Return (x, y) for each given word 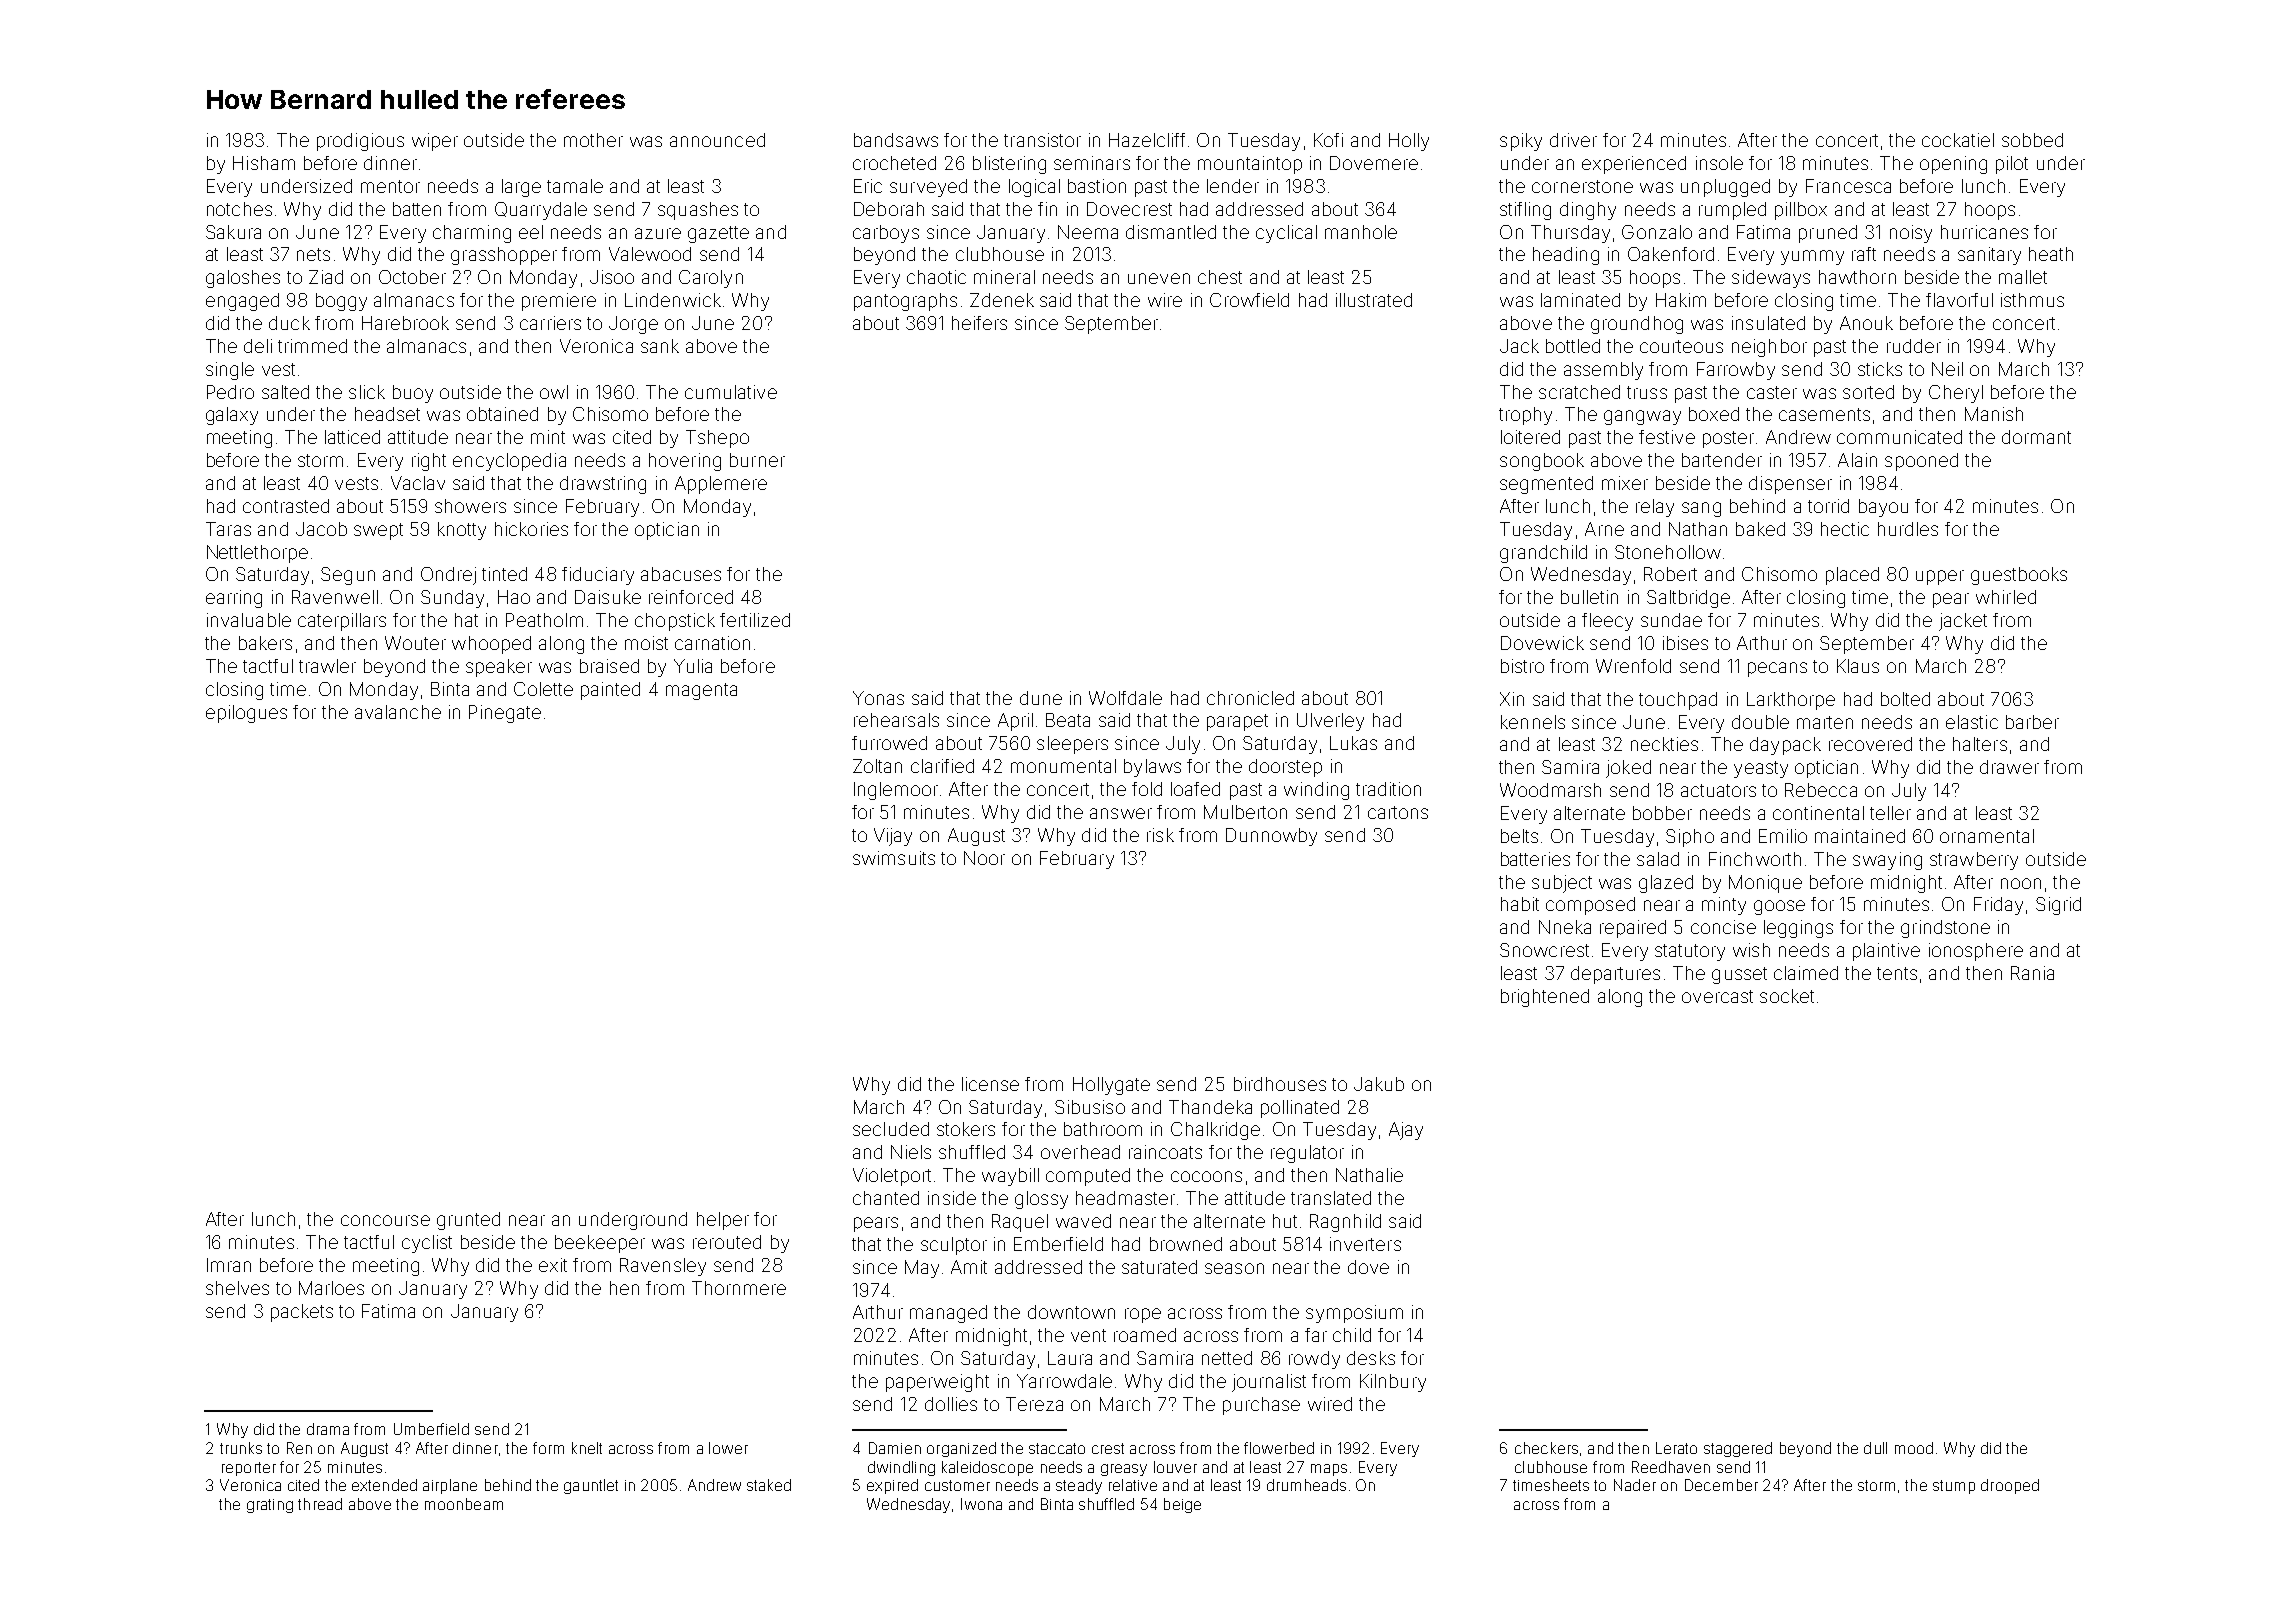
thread (320, 1504)
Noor (984, 858)
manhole (1361, 232)
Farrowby (1736, 371)
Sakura (233, 232)
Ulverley (1330, 722)
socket (1787, 996)
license (990, 1084)
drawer (2009, 767)
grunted (468, 1221)
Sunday (452, 599)
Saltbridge (1688, 599)
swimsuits (894, 858)
